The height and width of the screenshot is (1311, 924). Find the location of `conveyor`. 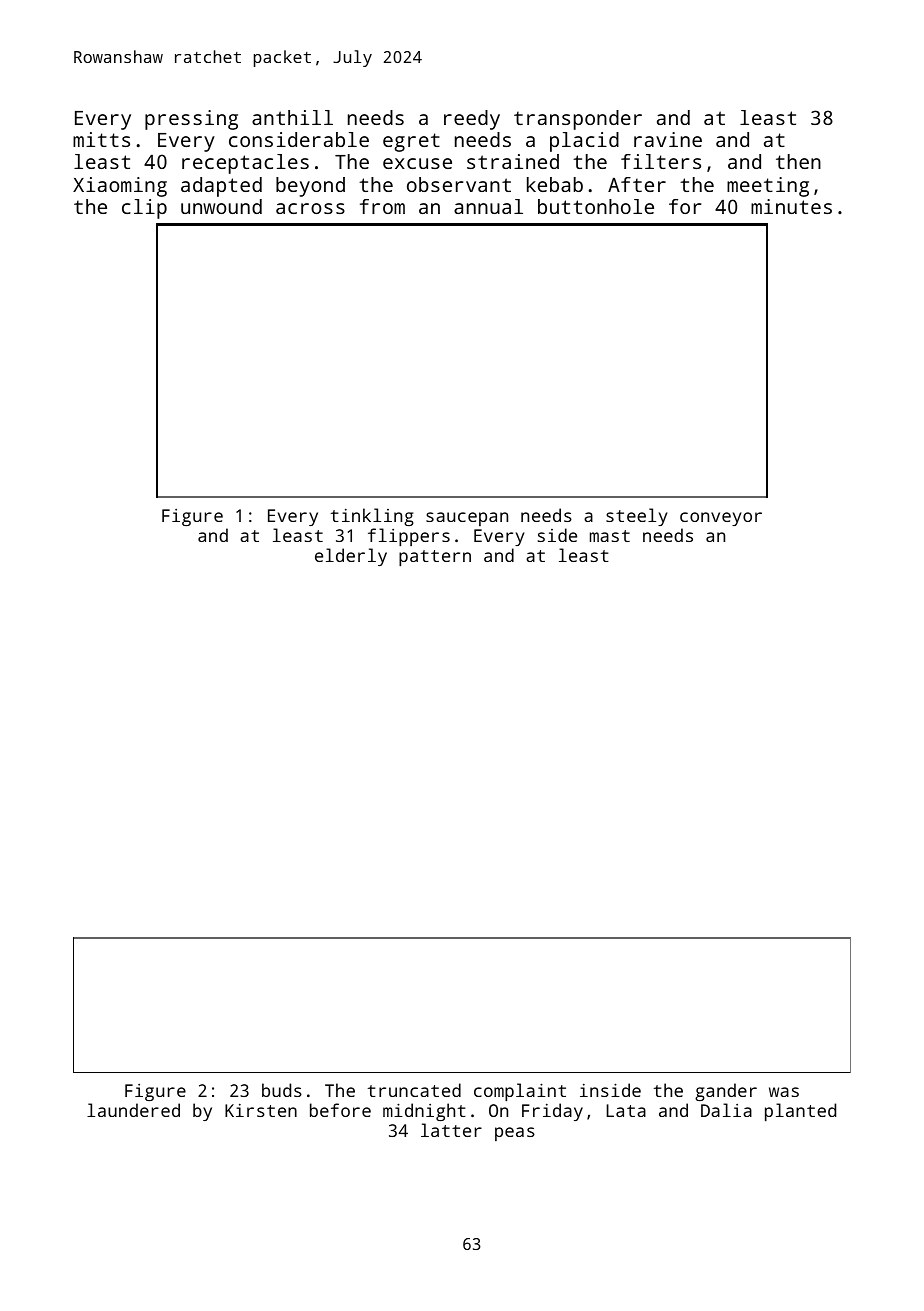

conveyor is located at coordinates (721, 519).
